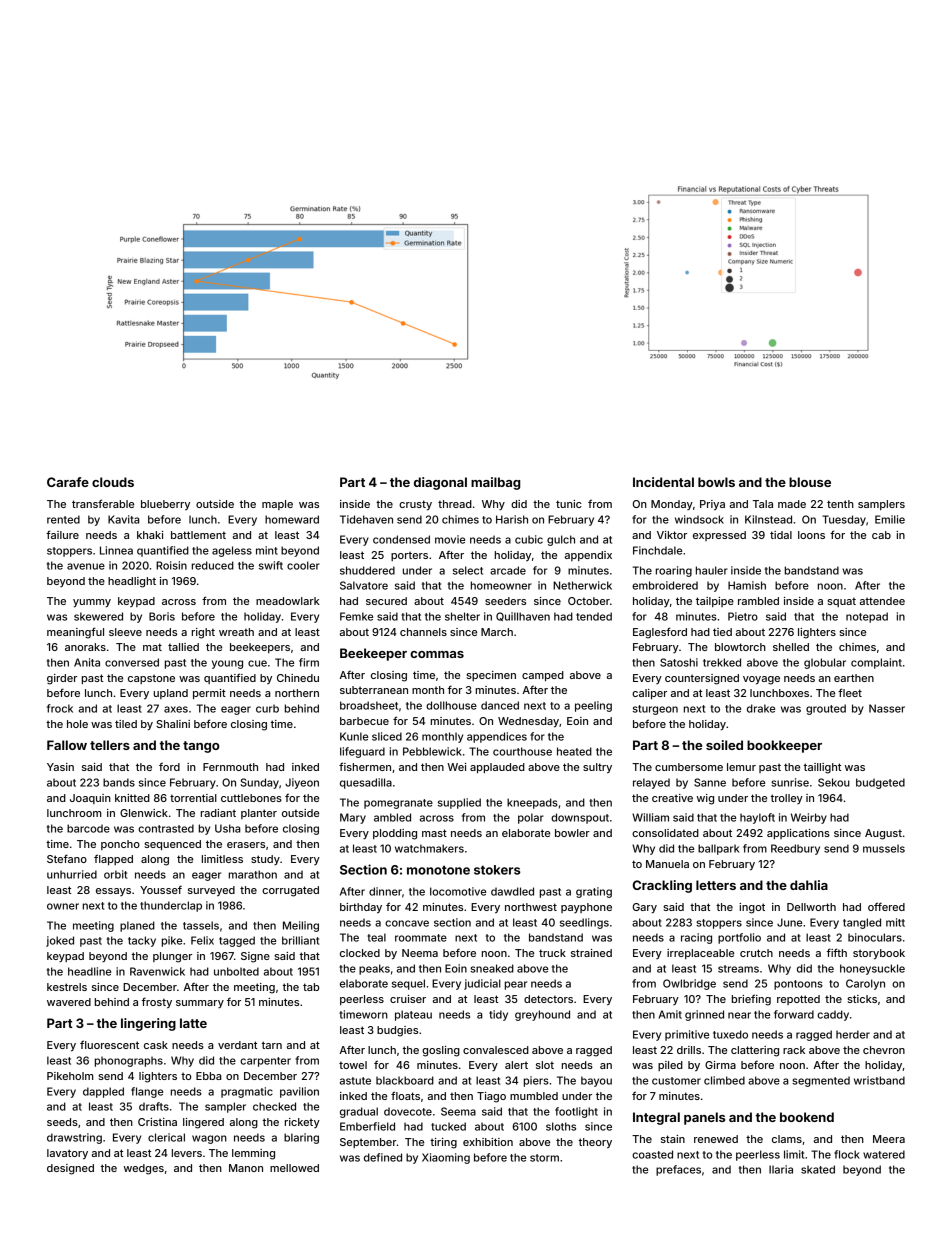  I want to click on Fallow, so click(67, 745).
